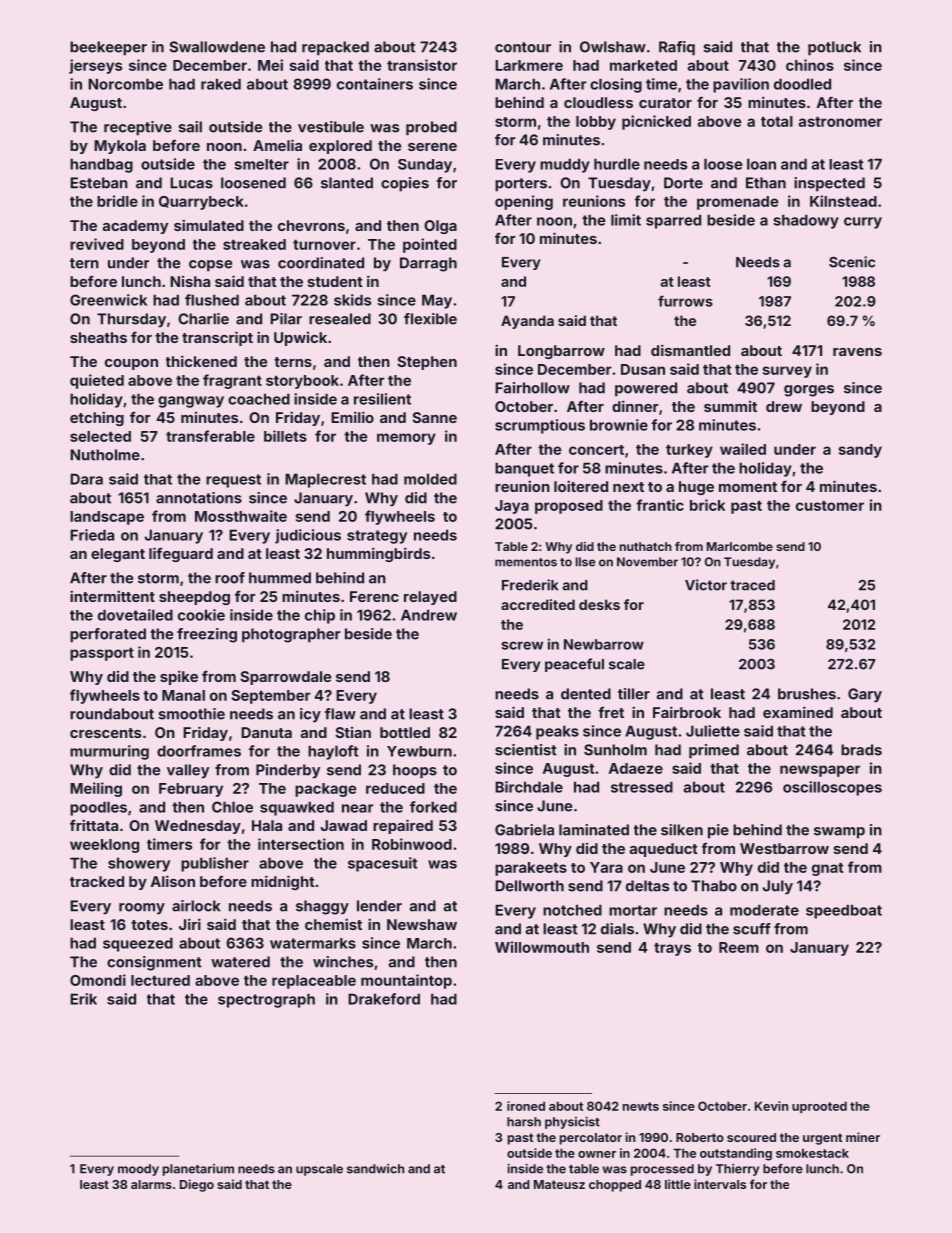 The width and height of the screenshot is (952, 1233). I want to click on Jaya, so click(512, 507).
